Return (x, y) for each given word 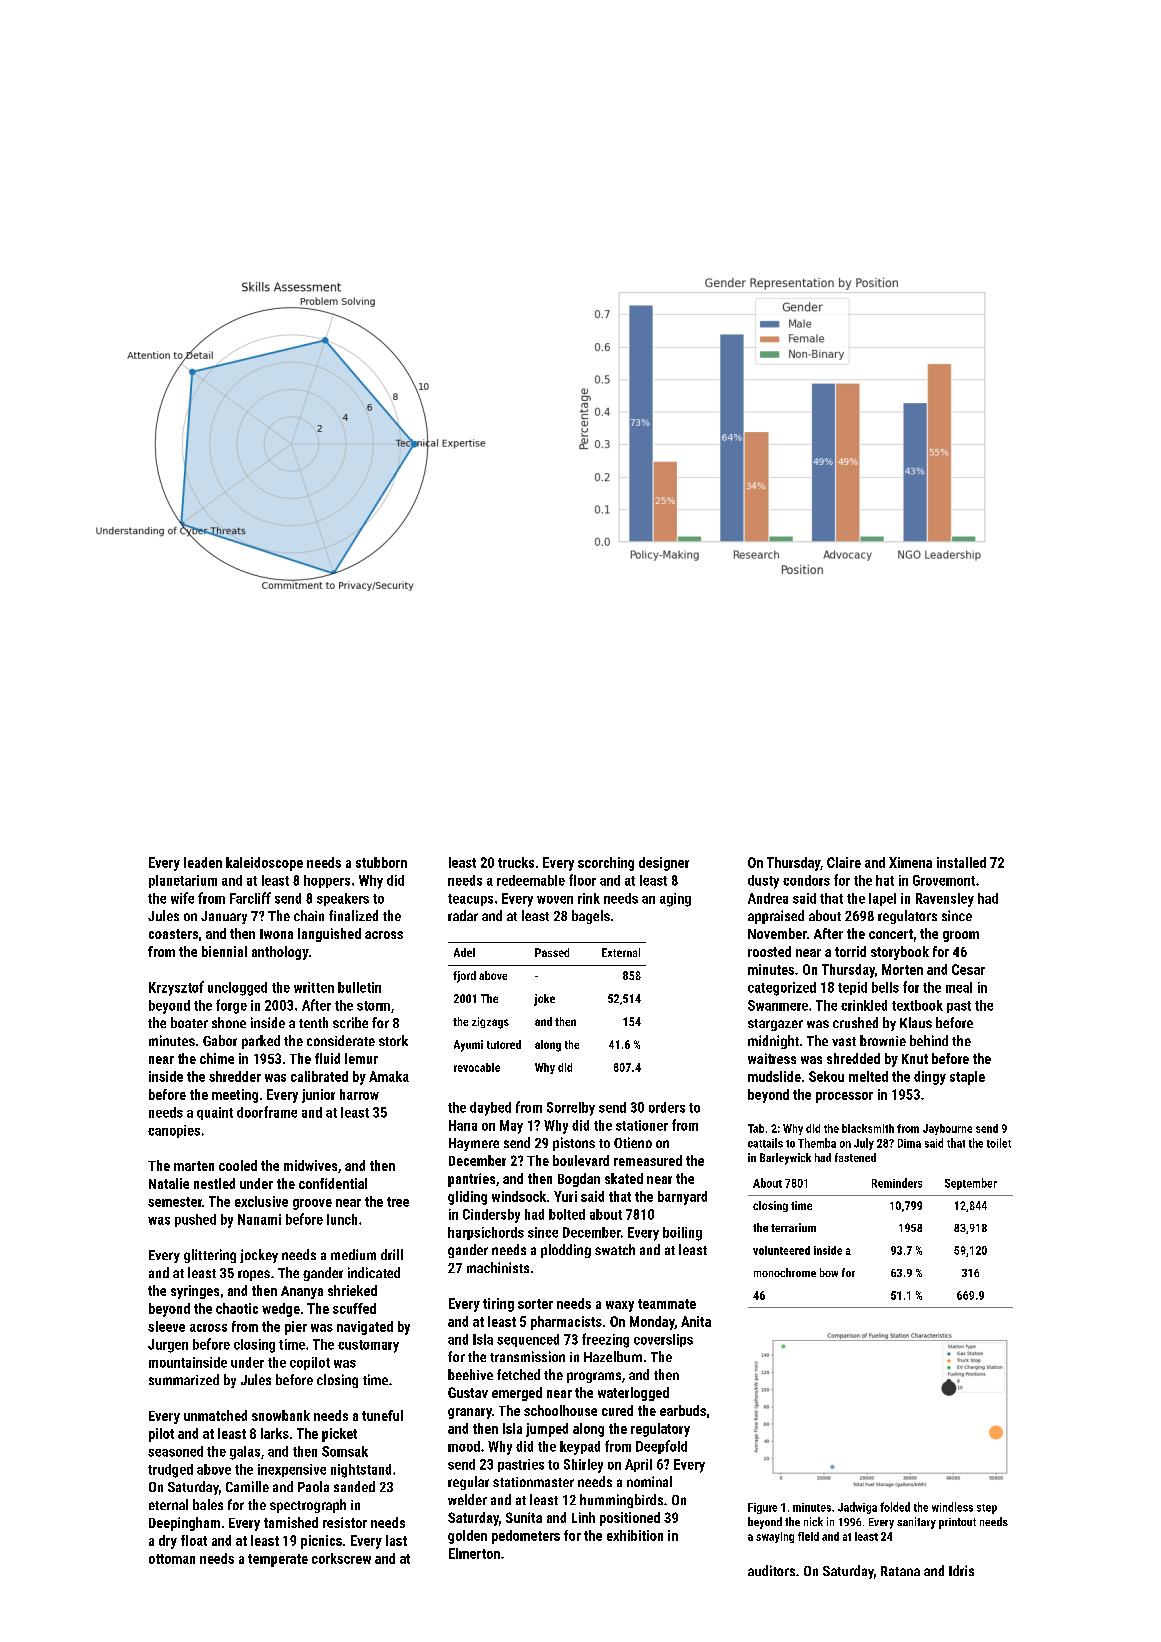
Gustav (468, 1392)
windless (952, 1507)
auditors (771, 1570)
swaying (775, 1537)
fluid (327, 1058)
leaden (203, 862)
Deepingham (184, 1524)
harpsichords (486, 1233)
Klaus (916, 1022)
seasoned (175, 1451)
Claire (844, 862)
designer (664, 864)
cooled (238, 1165)
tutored (504, 1044)
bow (829, 1272)
